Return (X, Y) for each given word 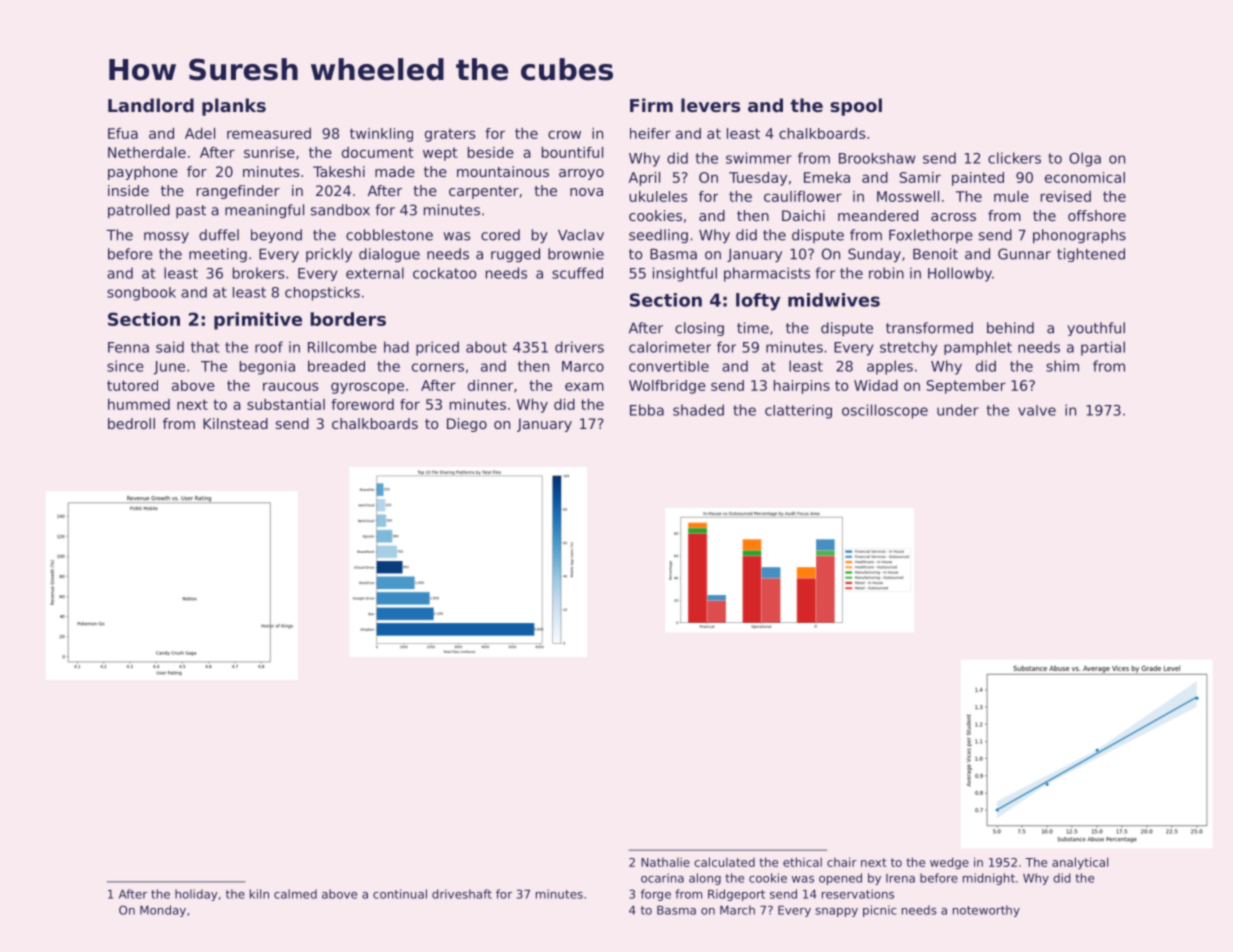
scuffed (577, 273)
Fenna (128, 347)
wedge (949, 863)
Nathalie (665, 862)
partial (1103, 348)
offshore (1097, 215)
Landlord (151, 105)
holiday (196, 895)
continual (400, 894)
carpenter (484, 192)
